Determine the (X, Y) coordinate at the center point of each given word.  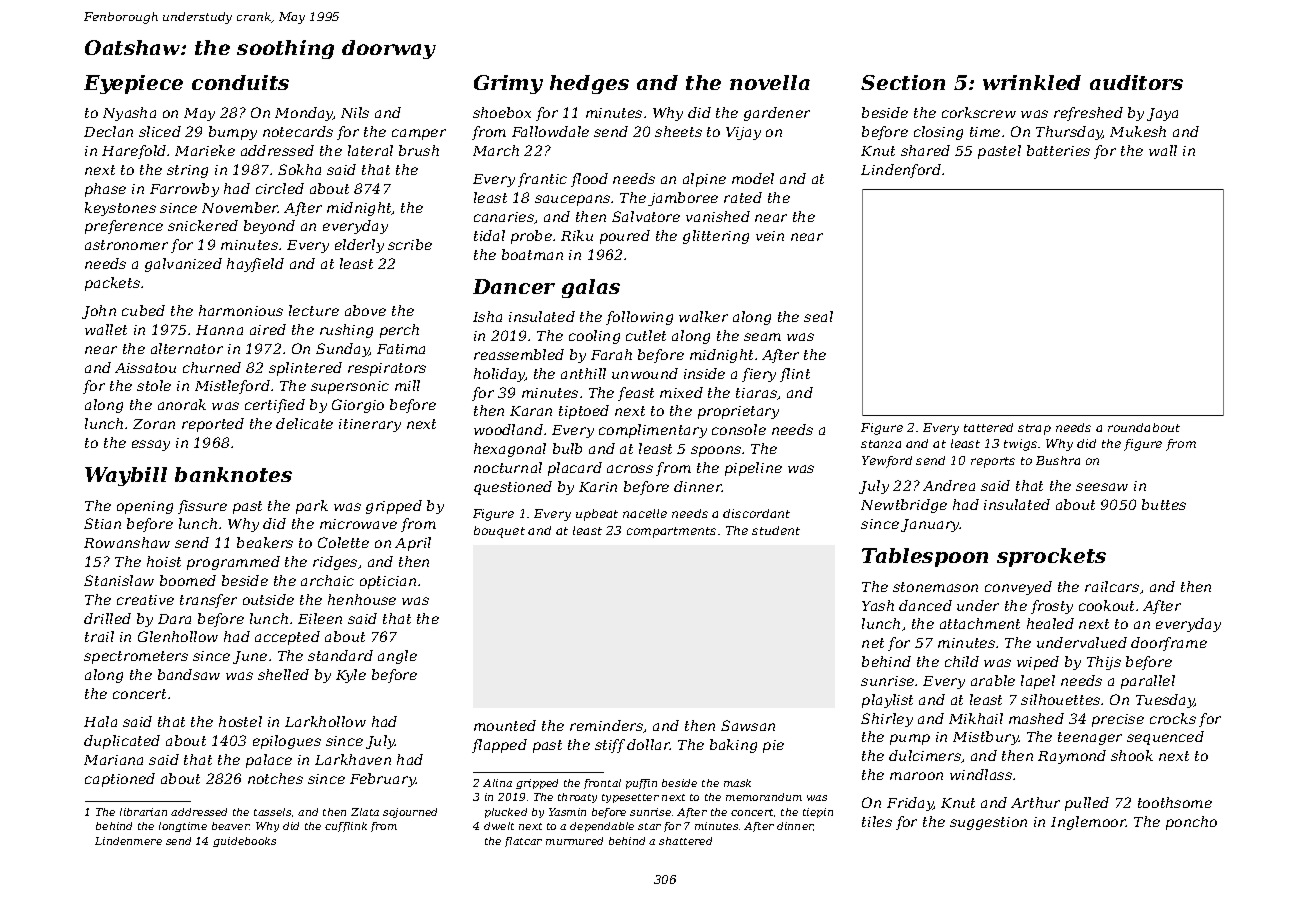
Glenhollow (178, 636)
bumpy (233, 133)
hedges (589, 84)
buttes (1164, 504)
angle (397, 657)
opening (145, 507)
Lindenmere (128, 841)
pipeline (753, 469)
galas (591, 288)
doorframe (1169, 644)
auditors (1136, 82)
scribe (410, 244)
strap (1034, 429)
